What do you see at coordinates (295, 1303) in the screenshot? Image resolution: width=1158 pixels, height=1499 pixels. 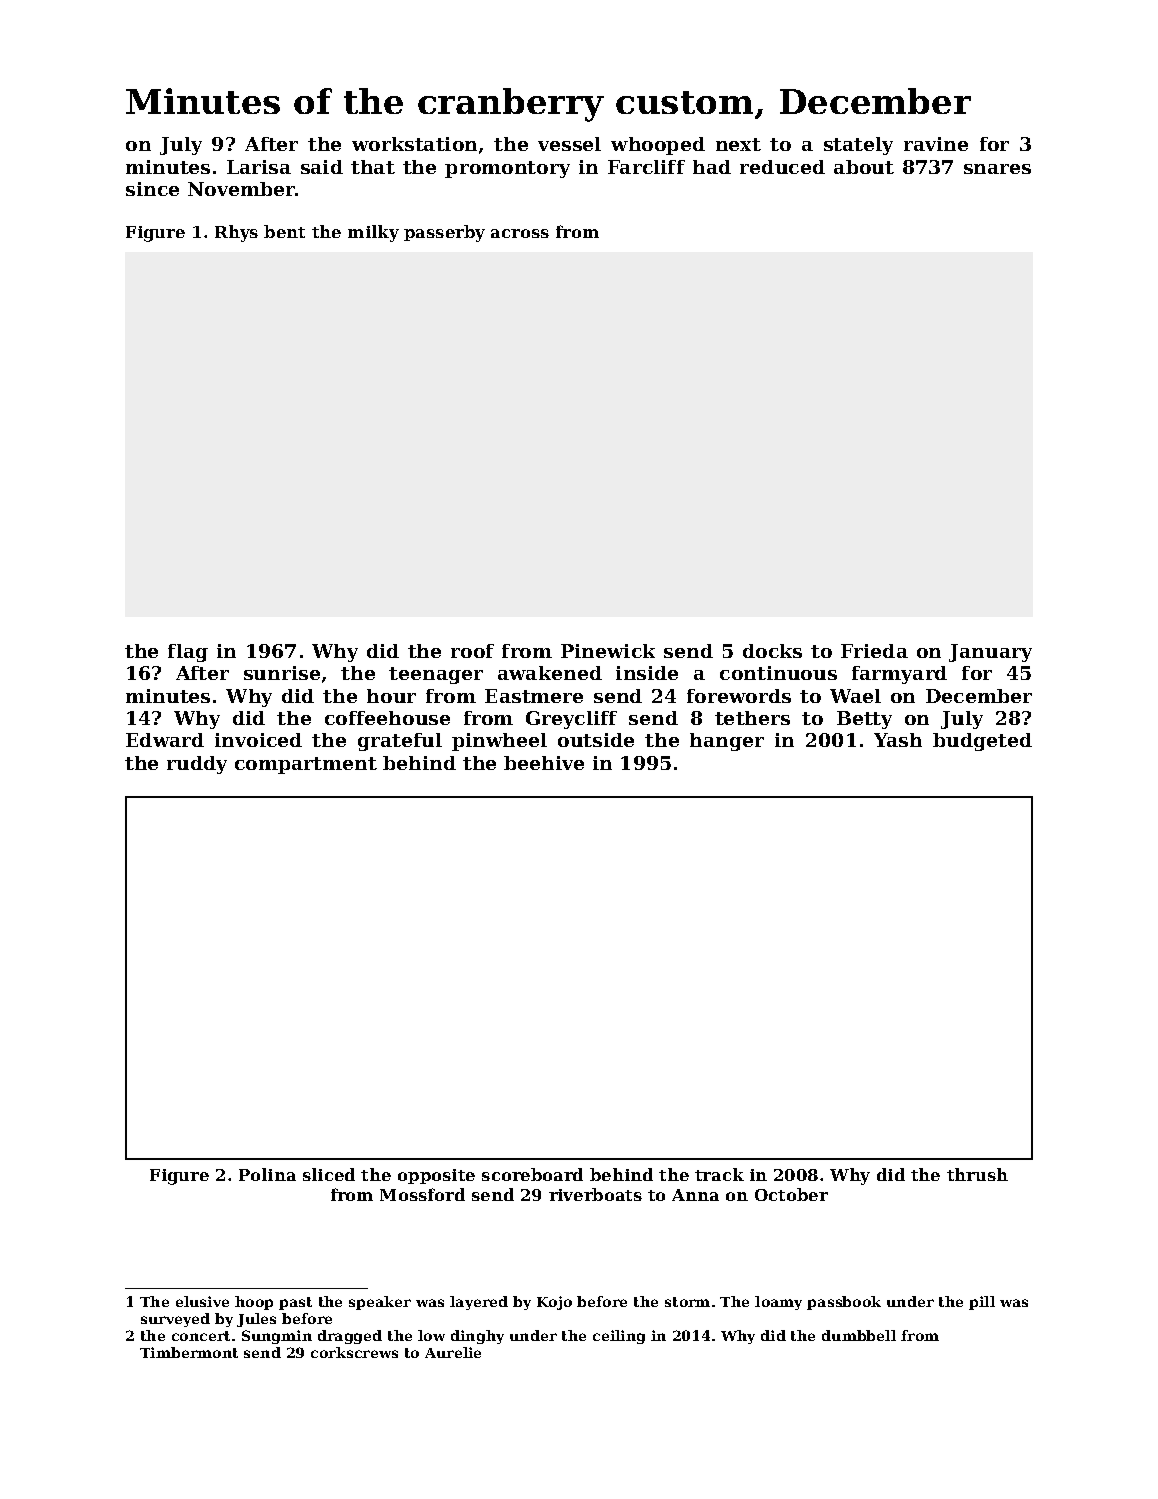 I see `past` at bounding box center [295, 1303].
